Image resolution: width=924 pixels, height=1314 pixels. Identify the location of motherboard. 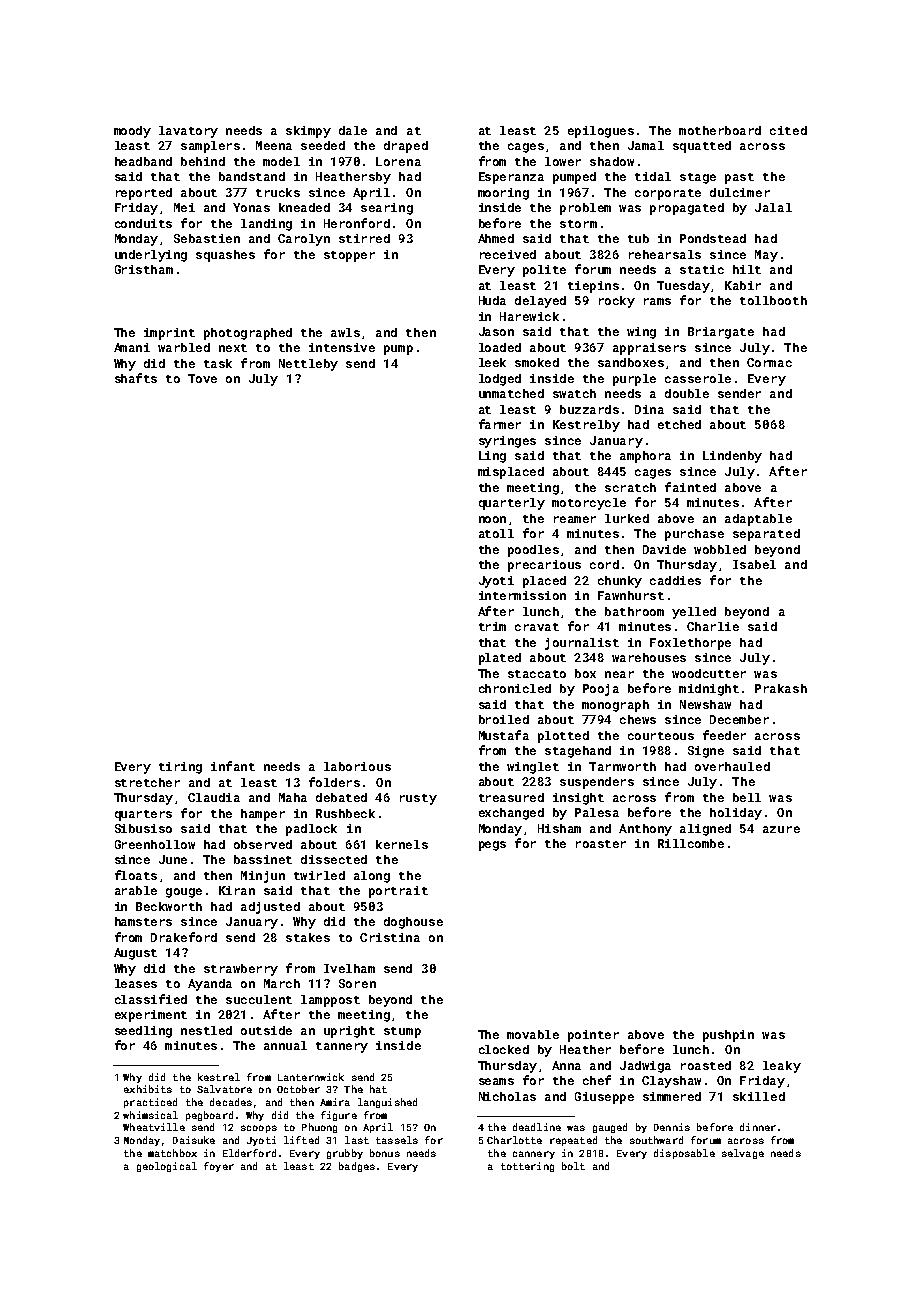
(720, 130).
